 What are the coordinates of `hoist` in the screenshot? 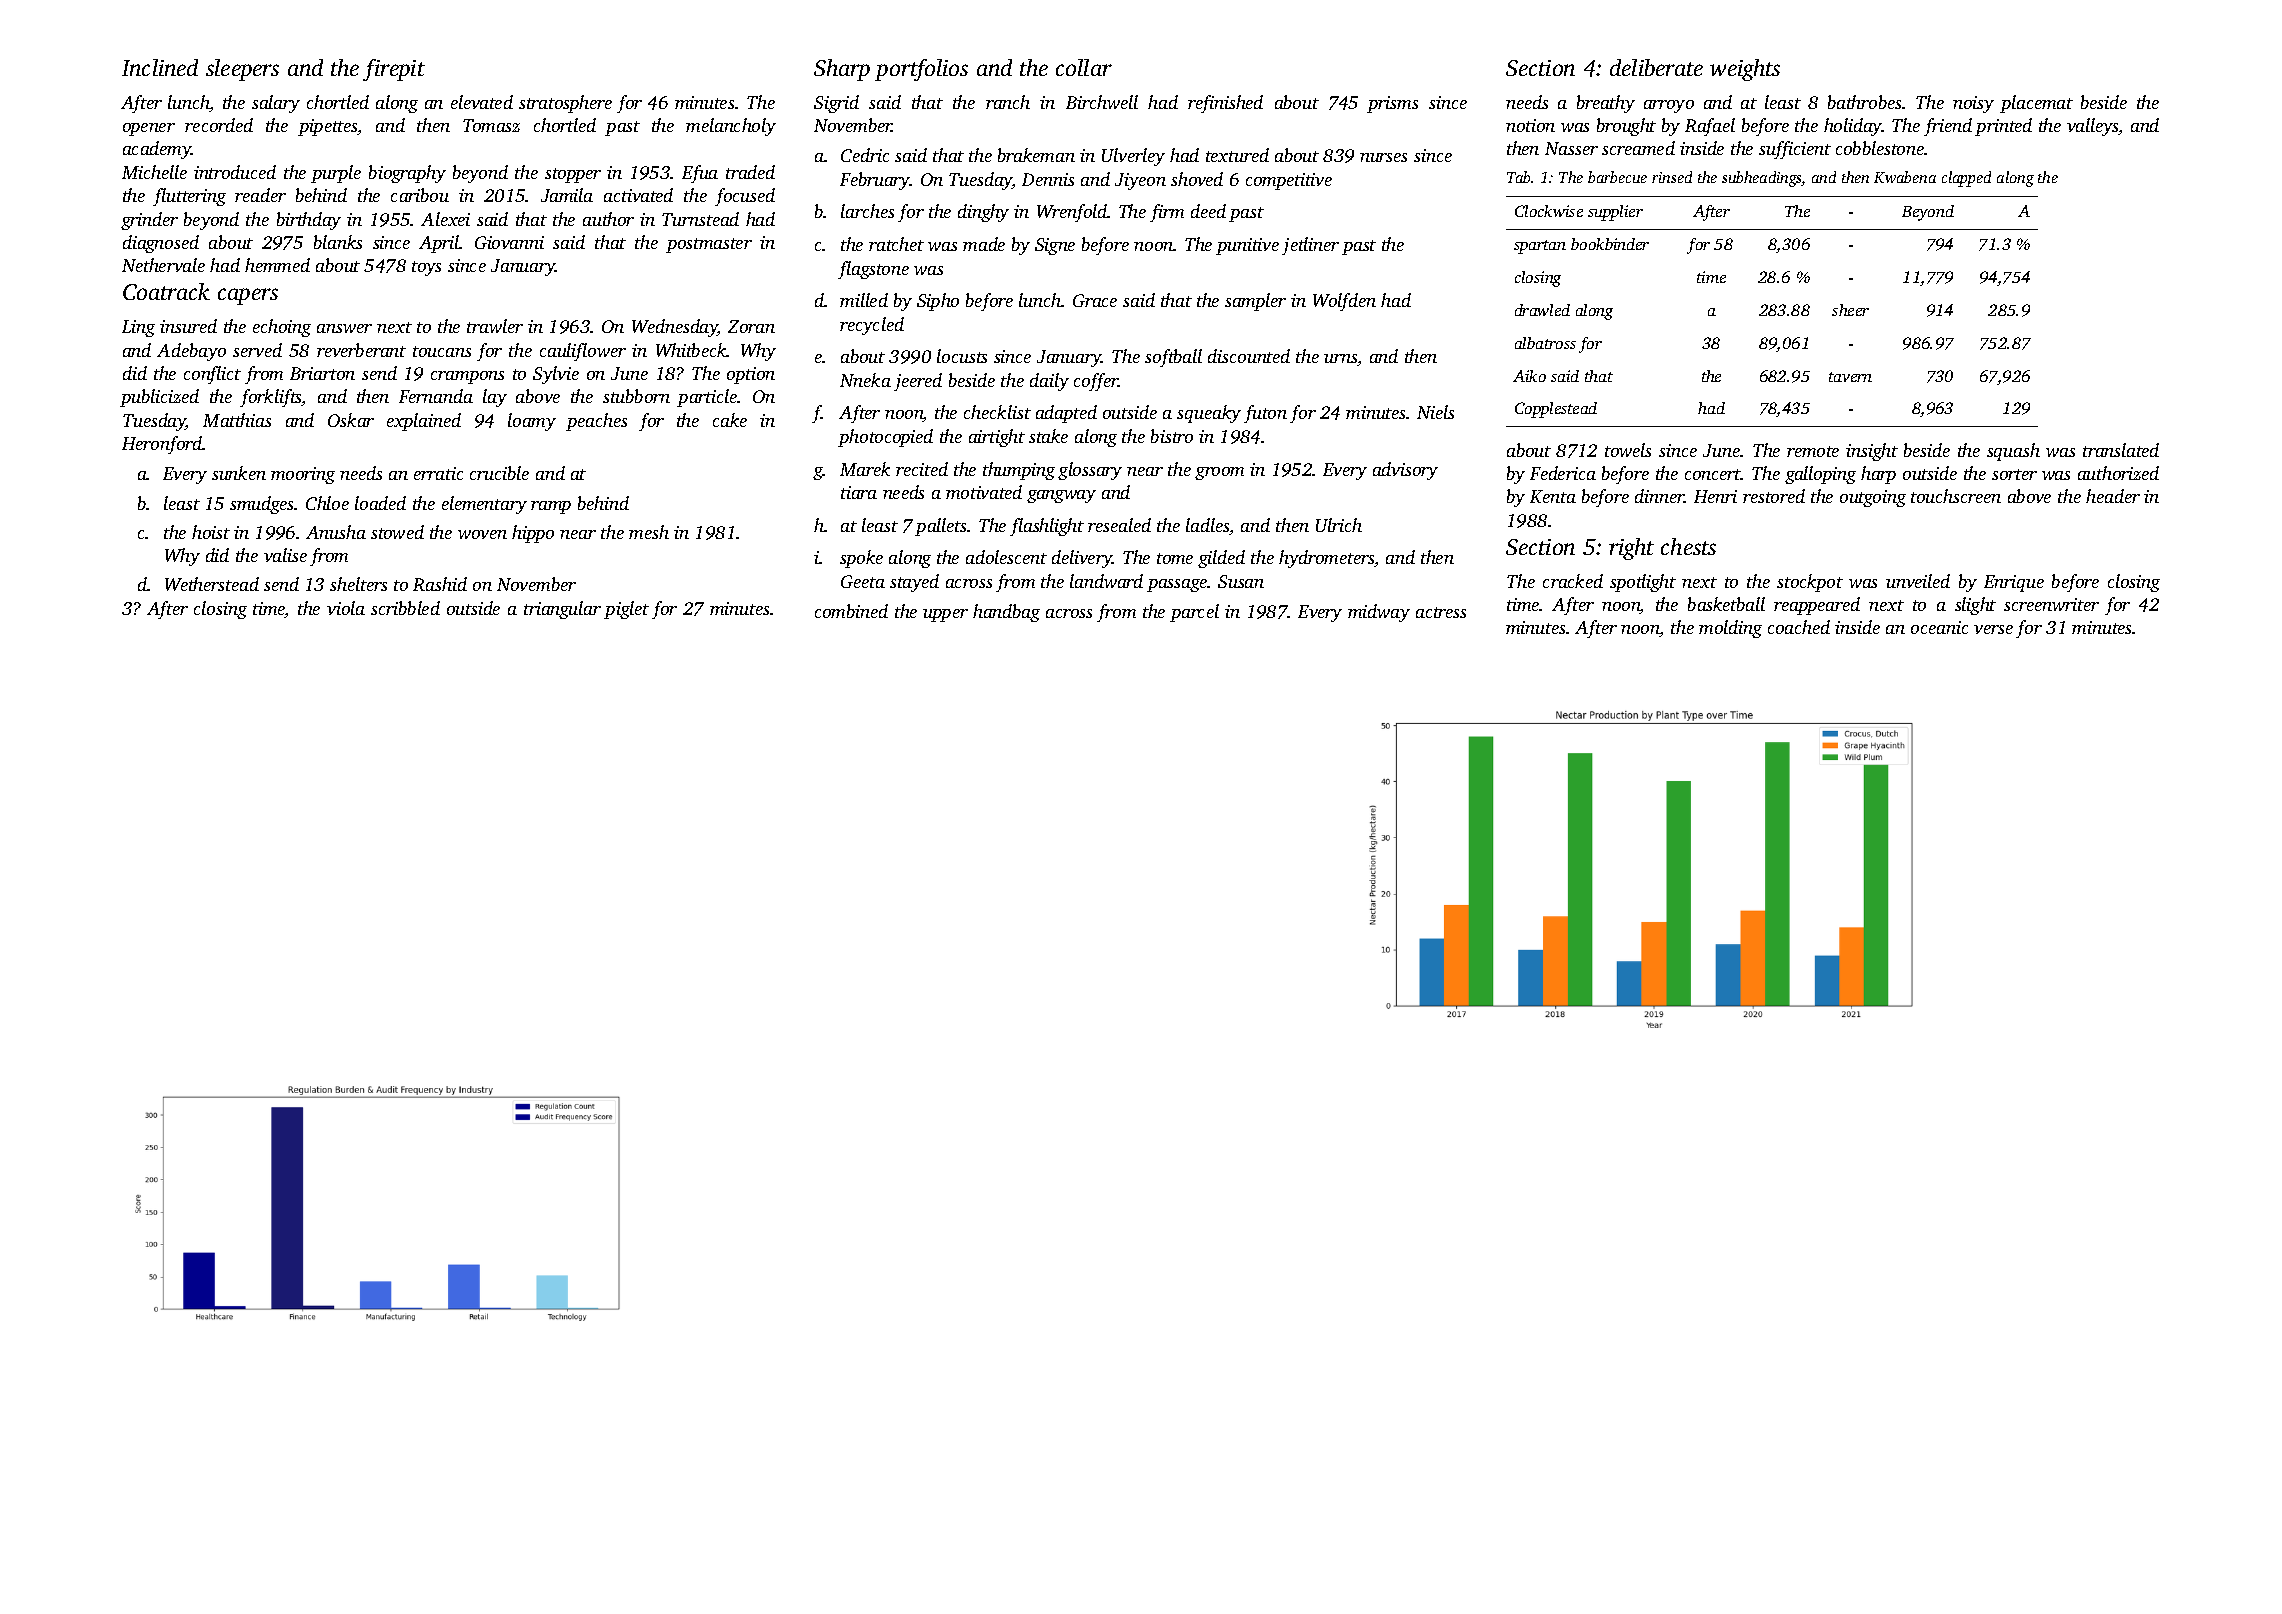 It's located at (211, 532).
